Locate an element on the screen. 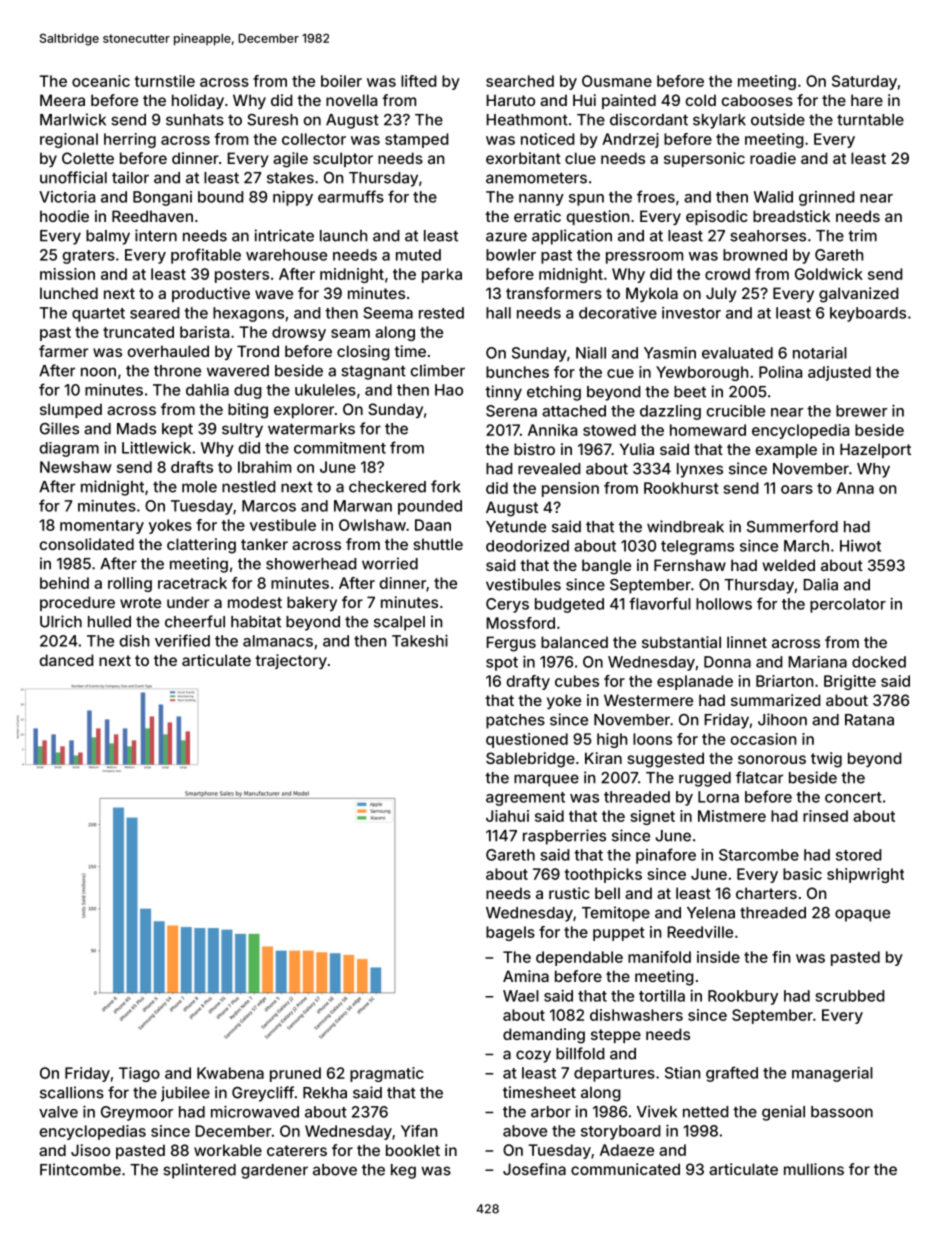 This screenshot has height=1233, width=952. inside is located at coordinates (718, 957).
